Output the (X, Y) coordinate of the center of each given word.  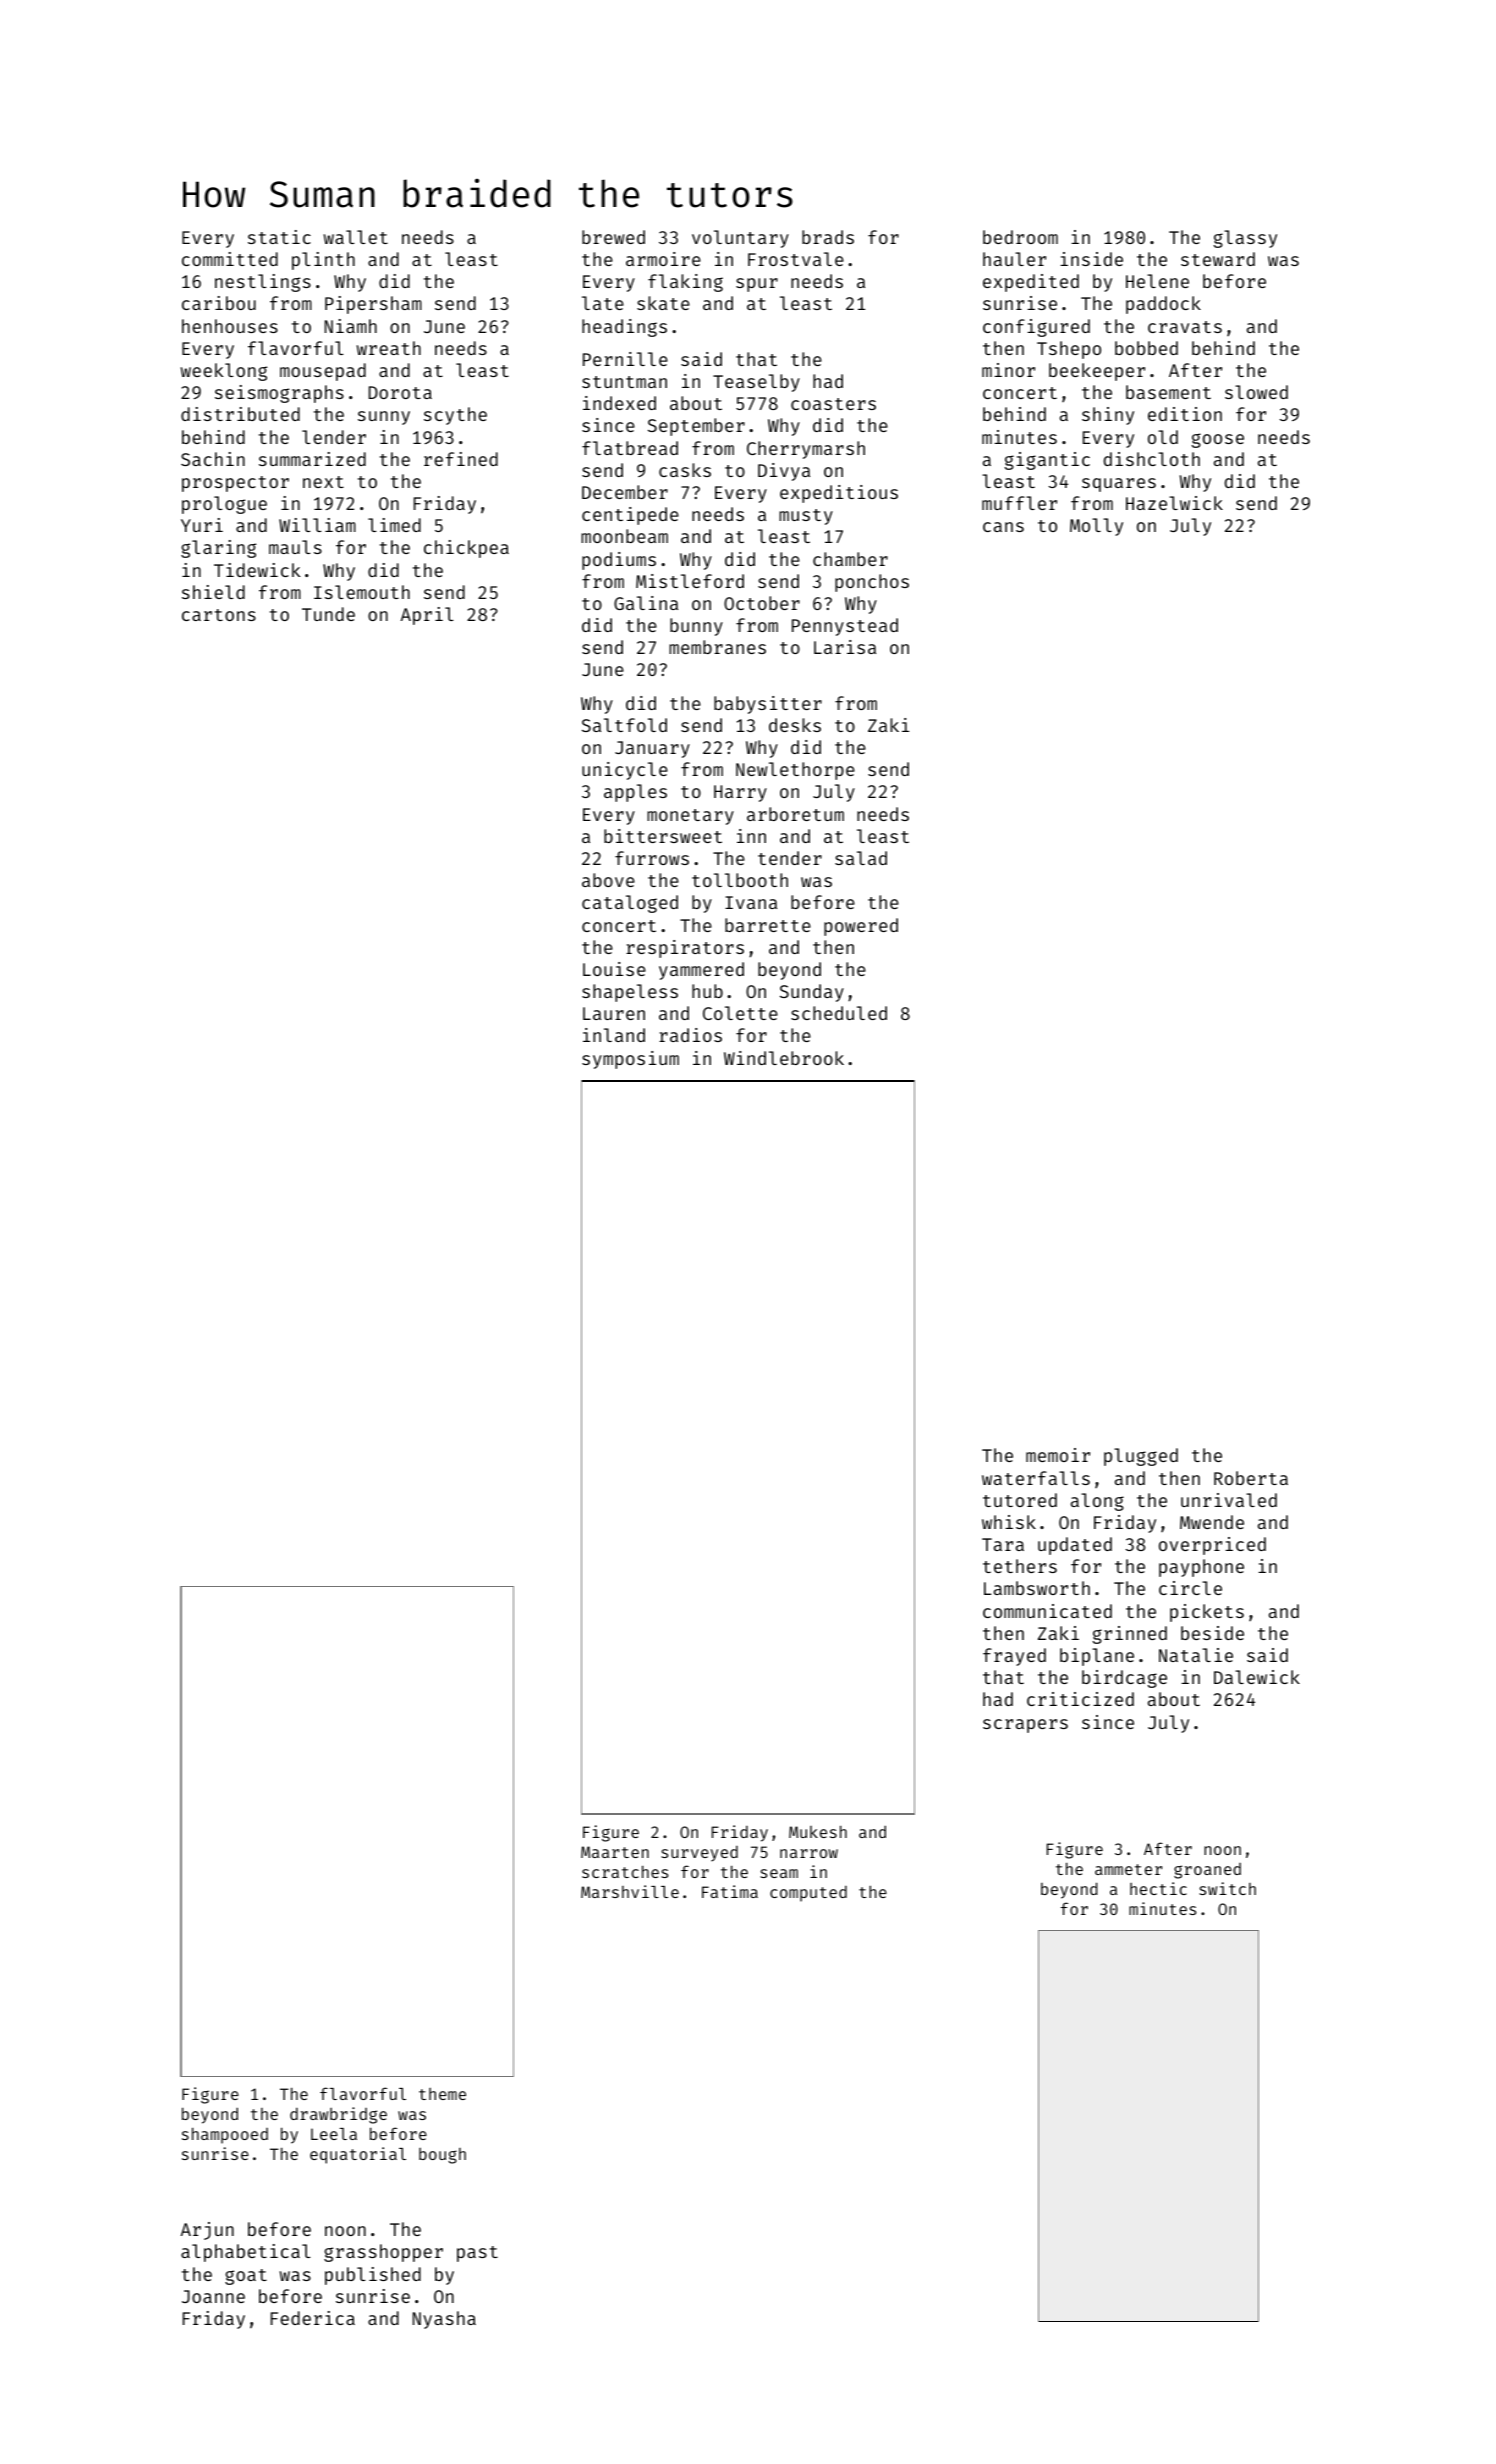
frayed (1014, 1657)
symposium (630, 1060)
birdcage (1124, 1679)
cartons (219, 615)
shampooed (225, 2136)
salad (861, 858)
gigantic (1047, 461)
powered (861, 927)
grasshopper (383, 2253)
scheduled (839, 1013)
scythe (455, 416)
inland (614, 1035)
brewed (613, 237)
